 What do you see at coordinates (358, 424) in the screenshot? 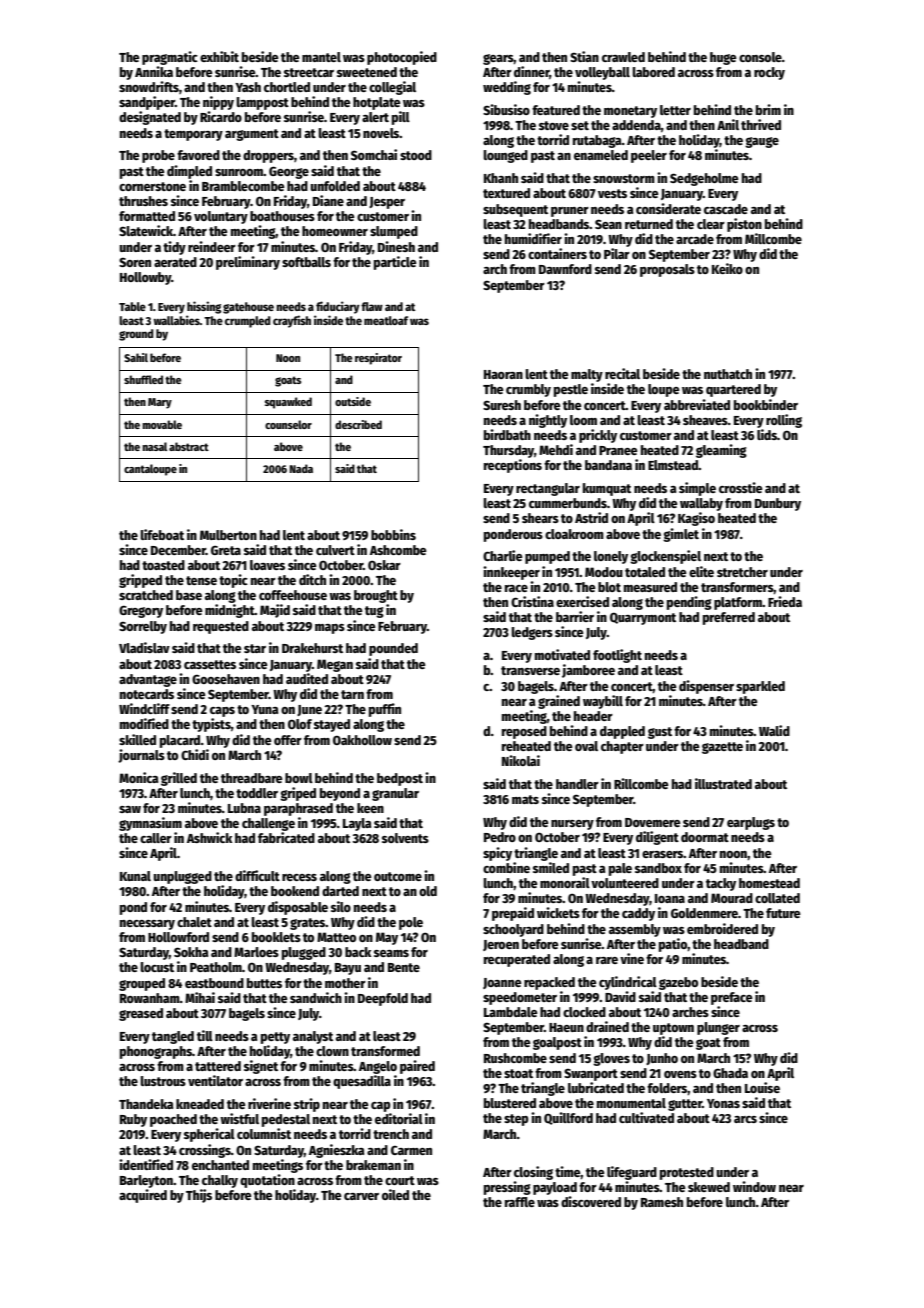
I see `described` at bounding box center [358, 424].
